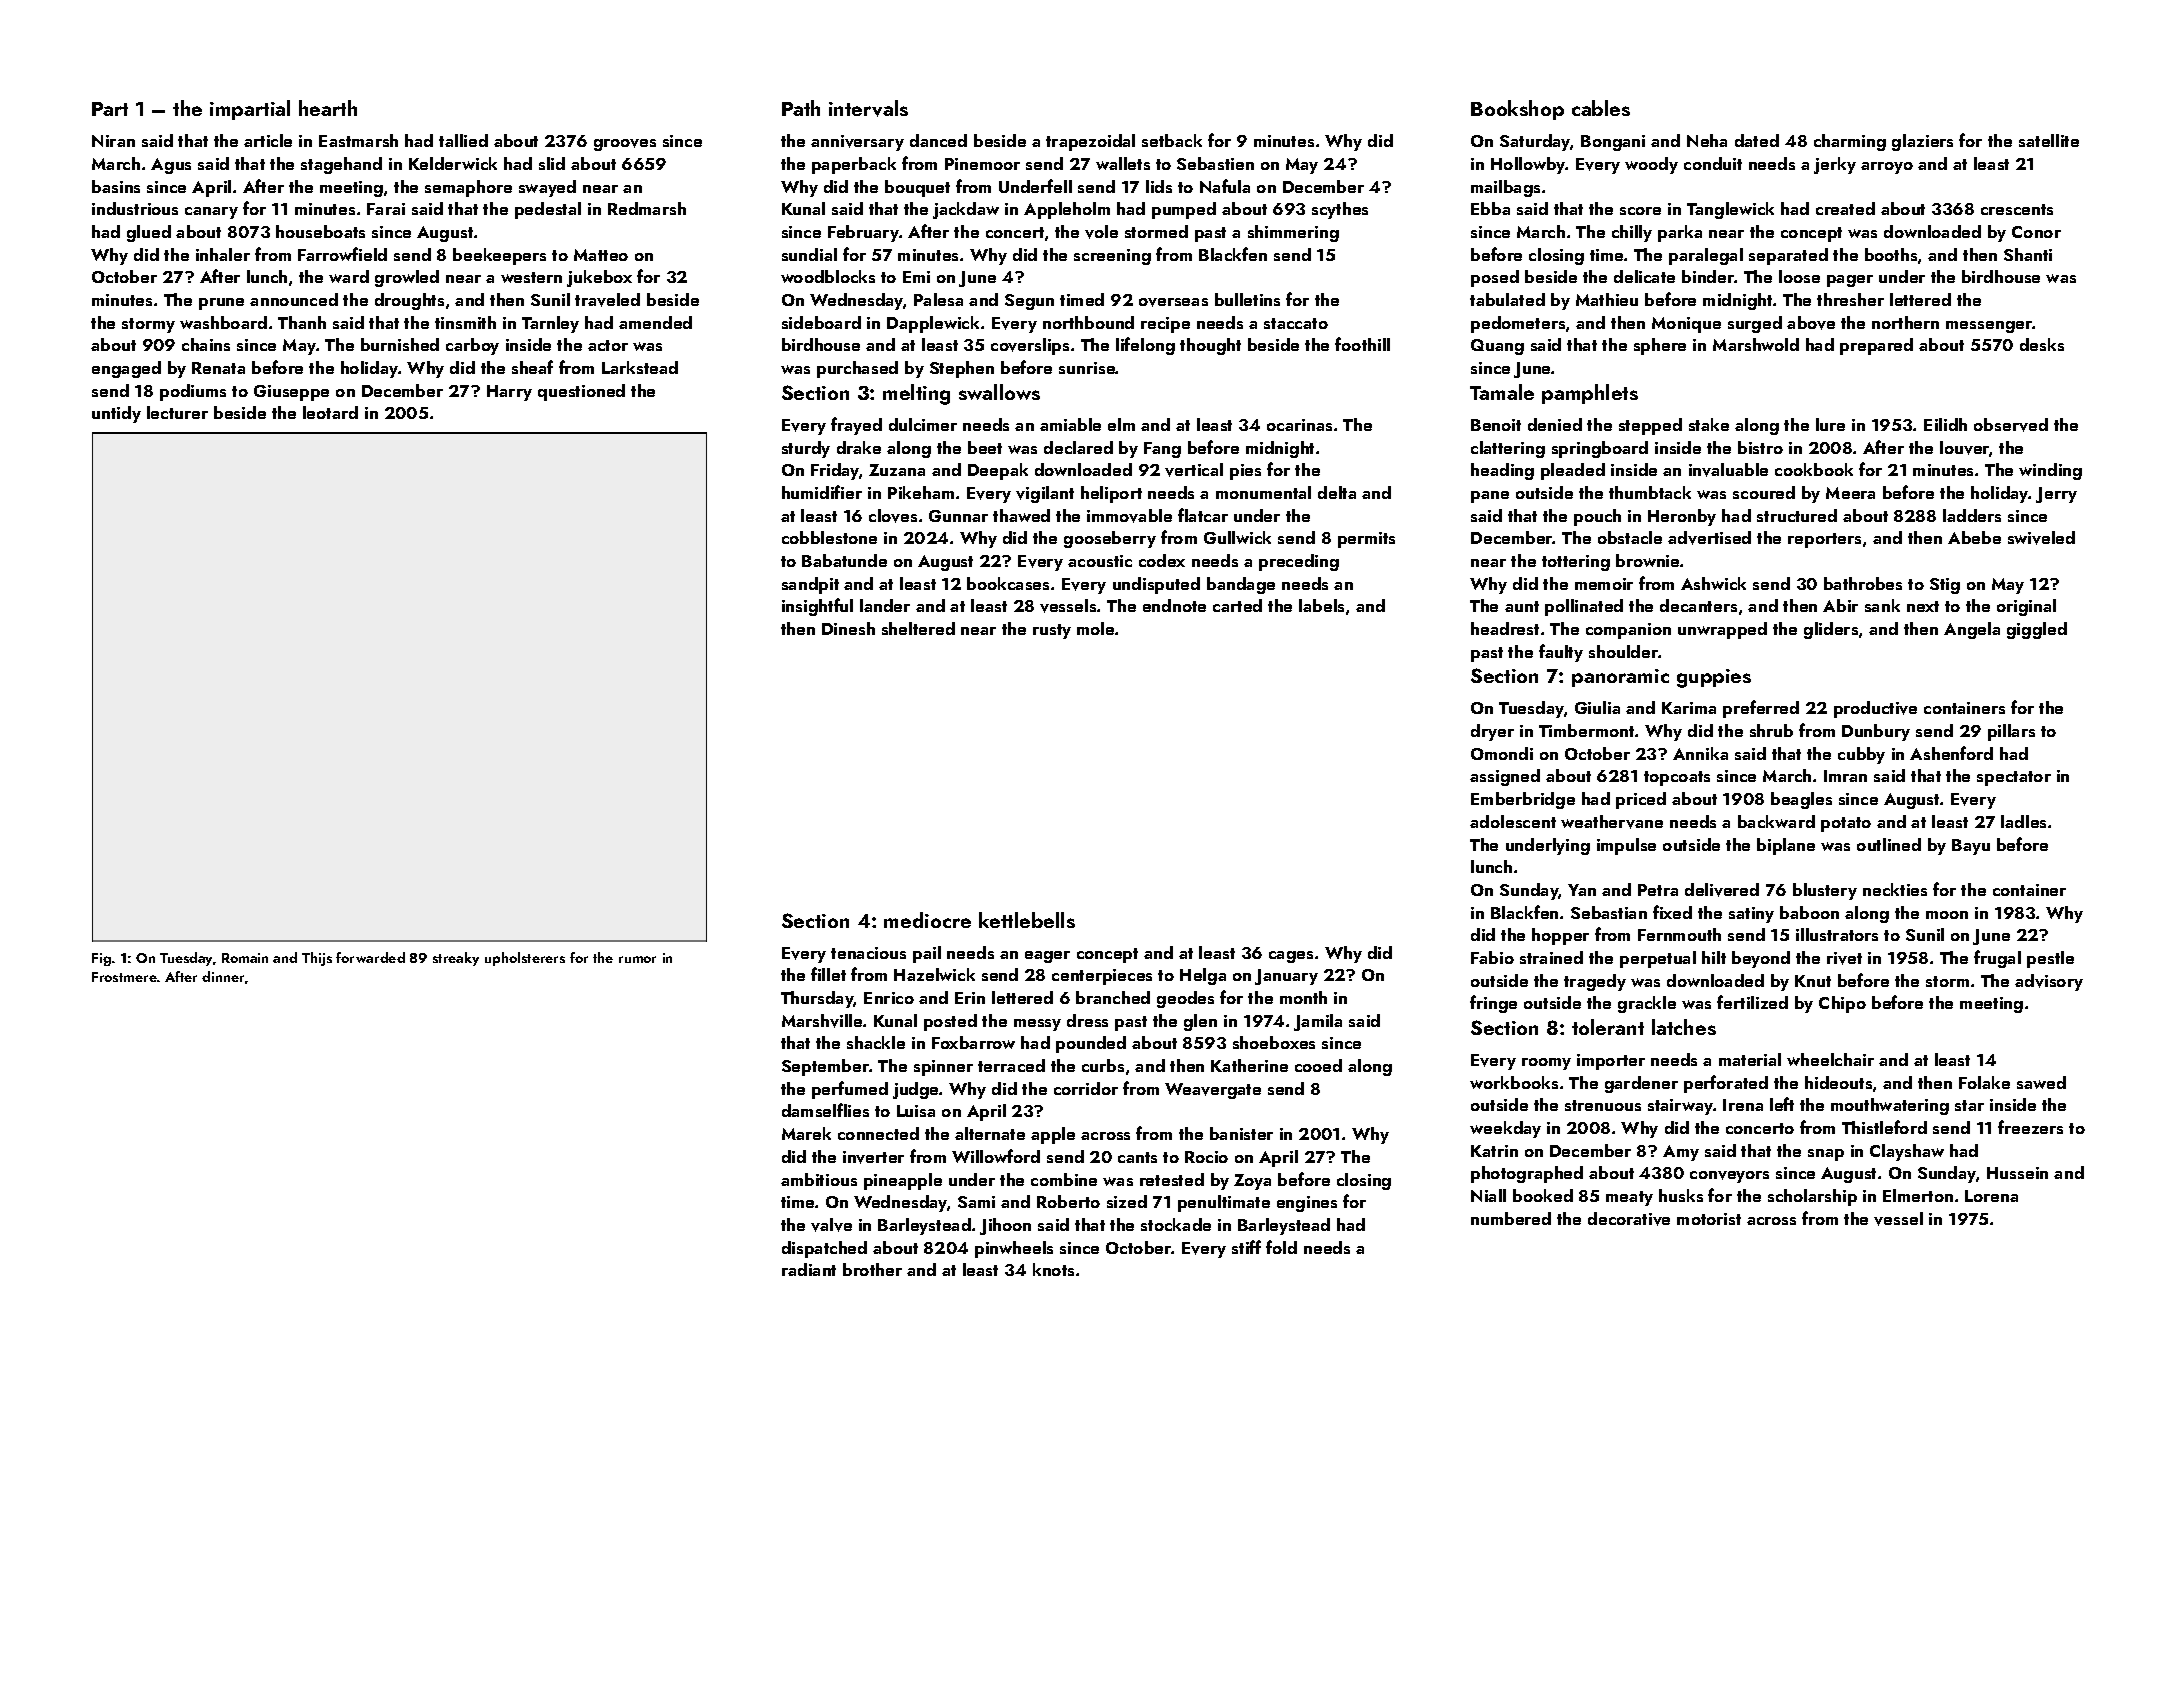  I want to click on adolescent, so click(1513, 821).
